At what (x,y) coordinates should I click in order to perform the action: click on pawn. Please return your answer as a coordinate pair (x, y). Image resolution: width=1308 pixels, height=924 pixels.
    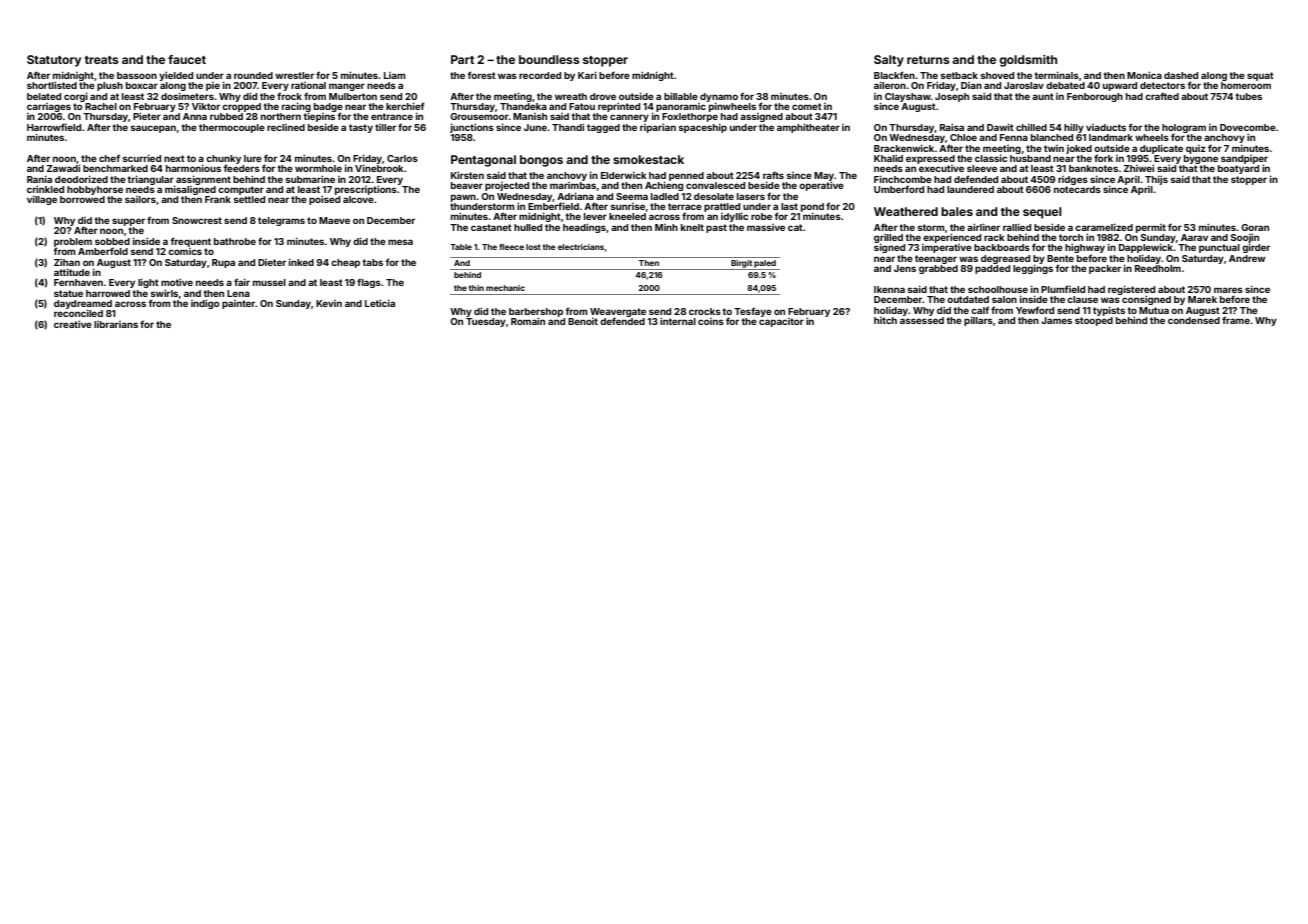
    Looking at the image, I should click on (463, 198).
